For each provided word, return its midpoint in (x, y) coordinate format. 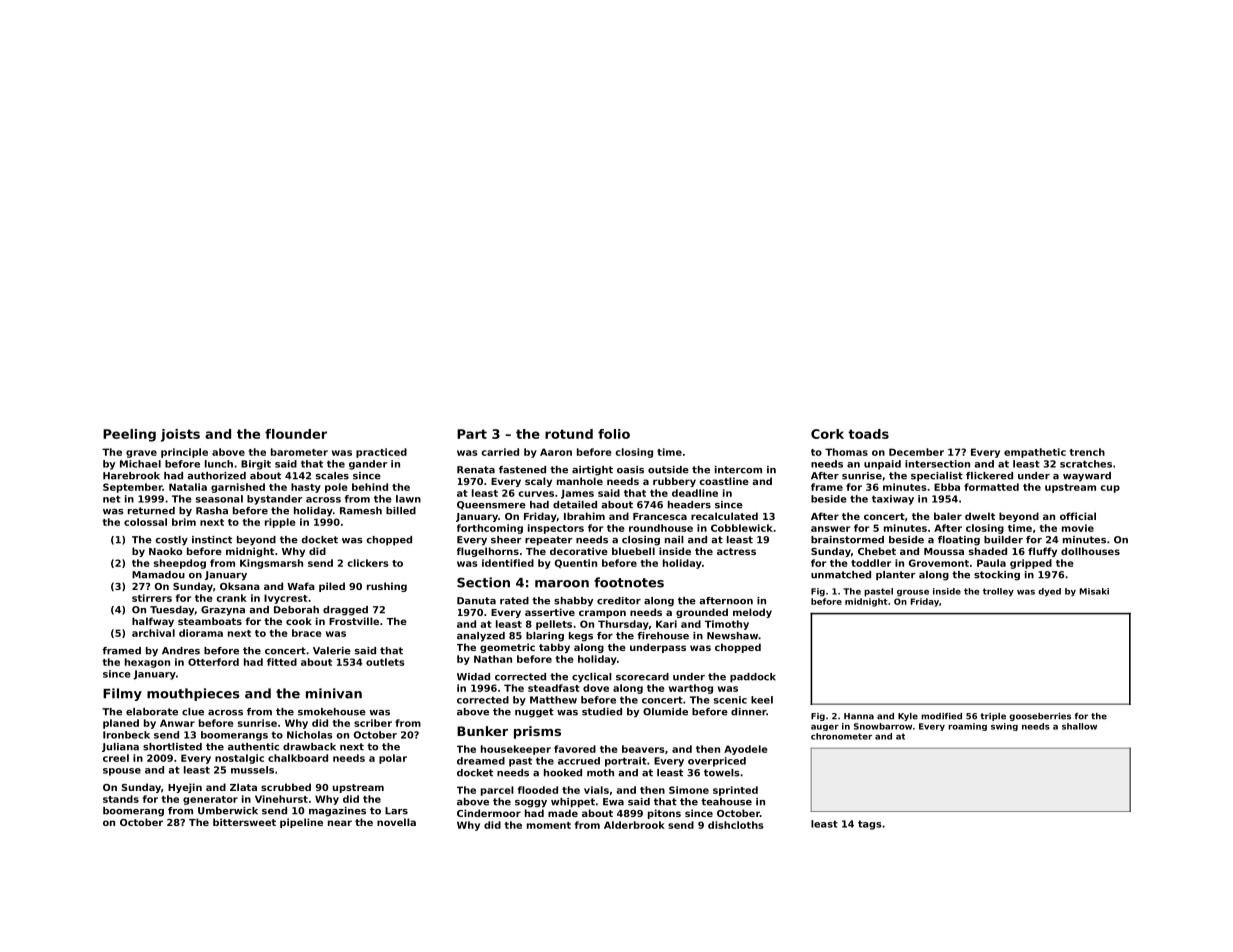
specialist (937, 477)
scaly (538, 482)
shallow (1079, 726)
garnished (238, 488)
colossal (145, 522)
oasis (630, 470)
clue (193, 712)
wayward (1087, 477)
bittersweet (244, 822)
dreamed (481, 761)
